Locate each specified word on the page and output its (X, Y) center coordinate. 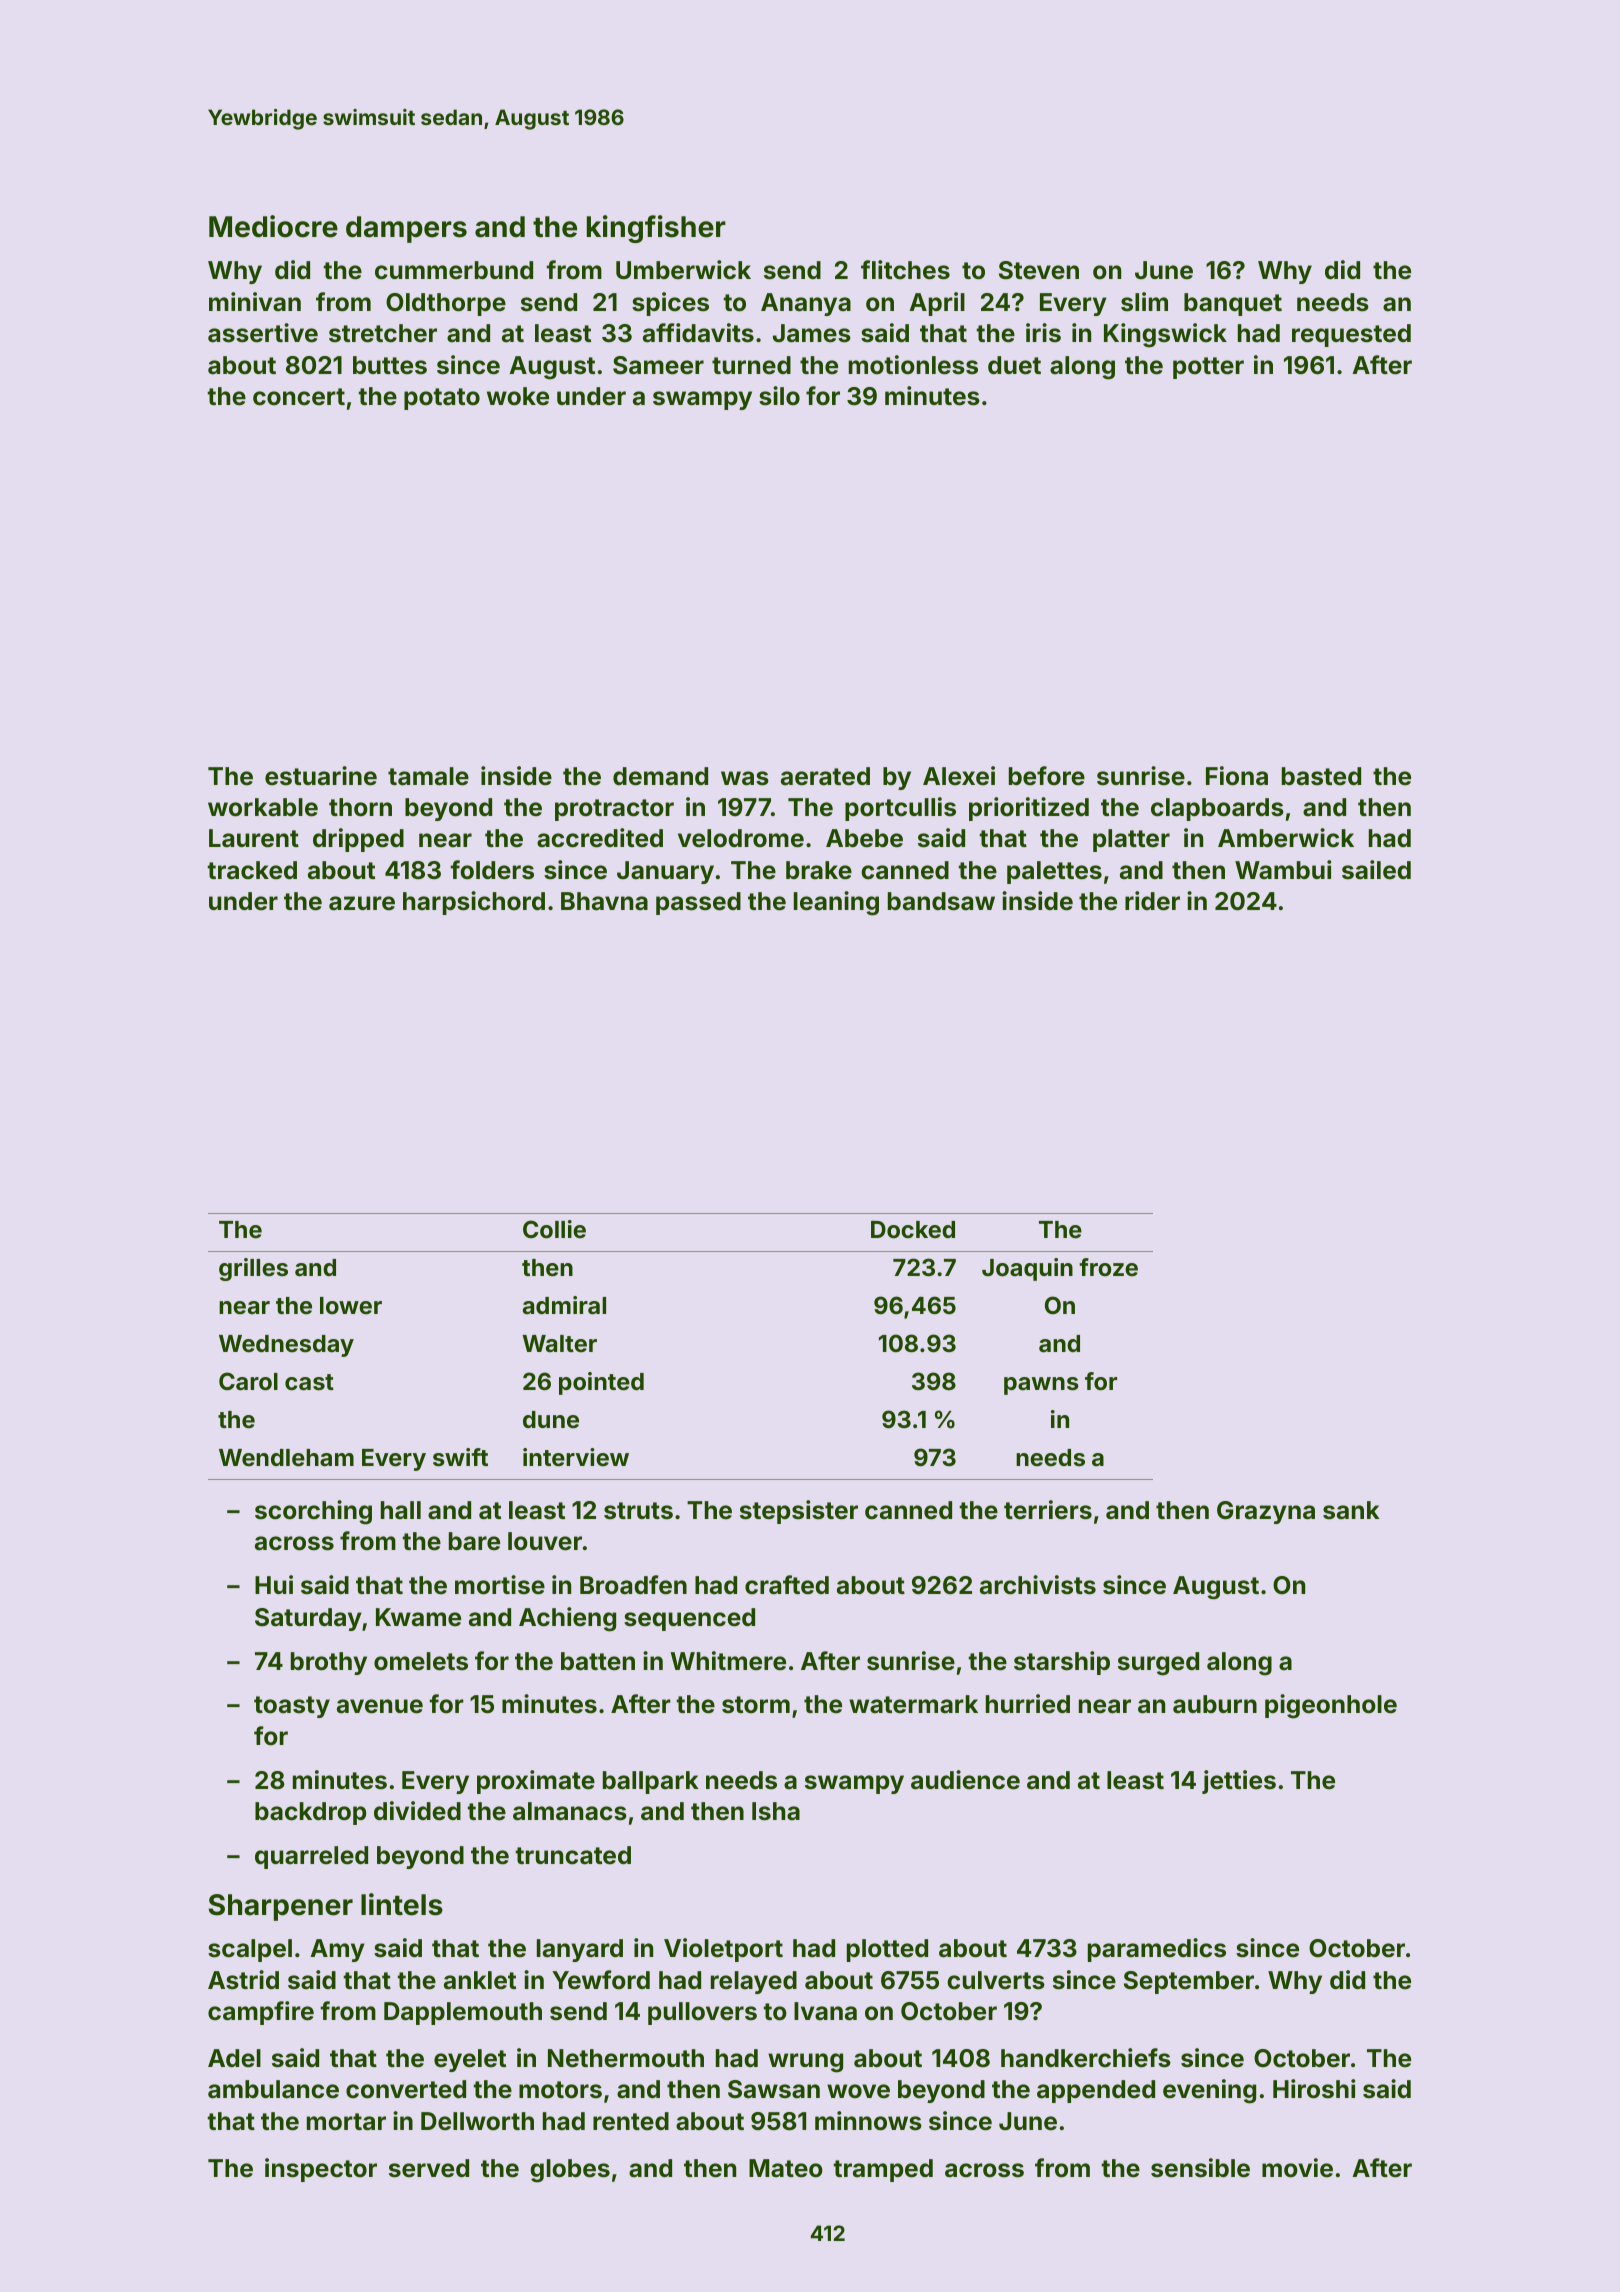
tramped (883, 2170)
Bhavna (604, 901)
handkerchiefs (1086, 2058)
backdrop (310, 1813)
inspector (321, 2170)
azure (362, 903)
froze (1108, 1267)
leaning (836, 903)
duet (1014, 365)
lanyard (580, 1950)
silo (779, 396)
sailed (1376, 870)
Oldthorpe (446, 304)
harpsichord (474, 903)
